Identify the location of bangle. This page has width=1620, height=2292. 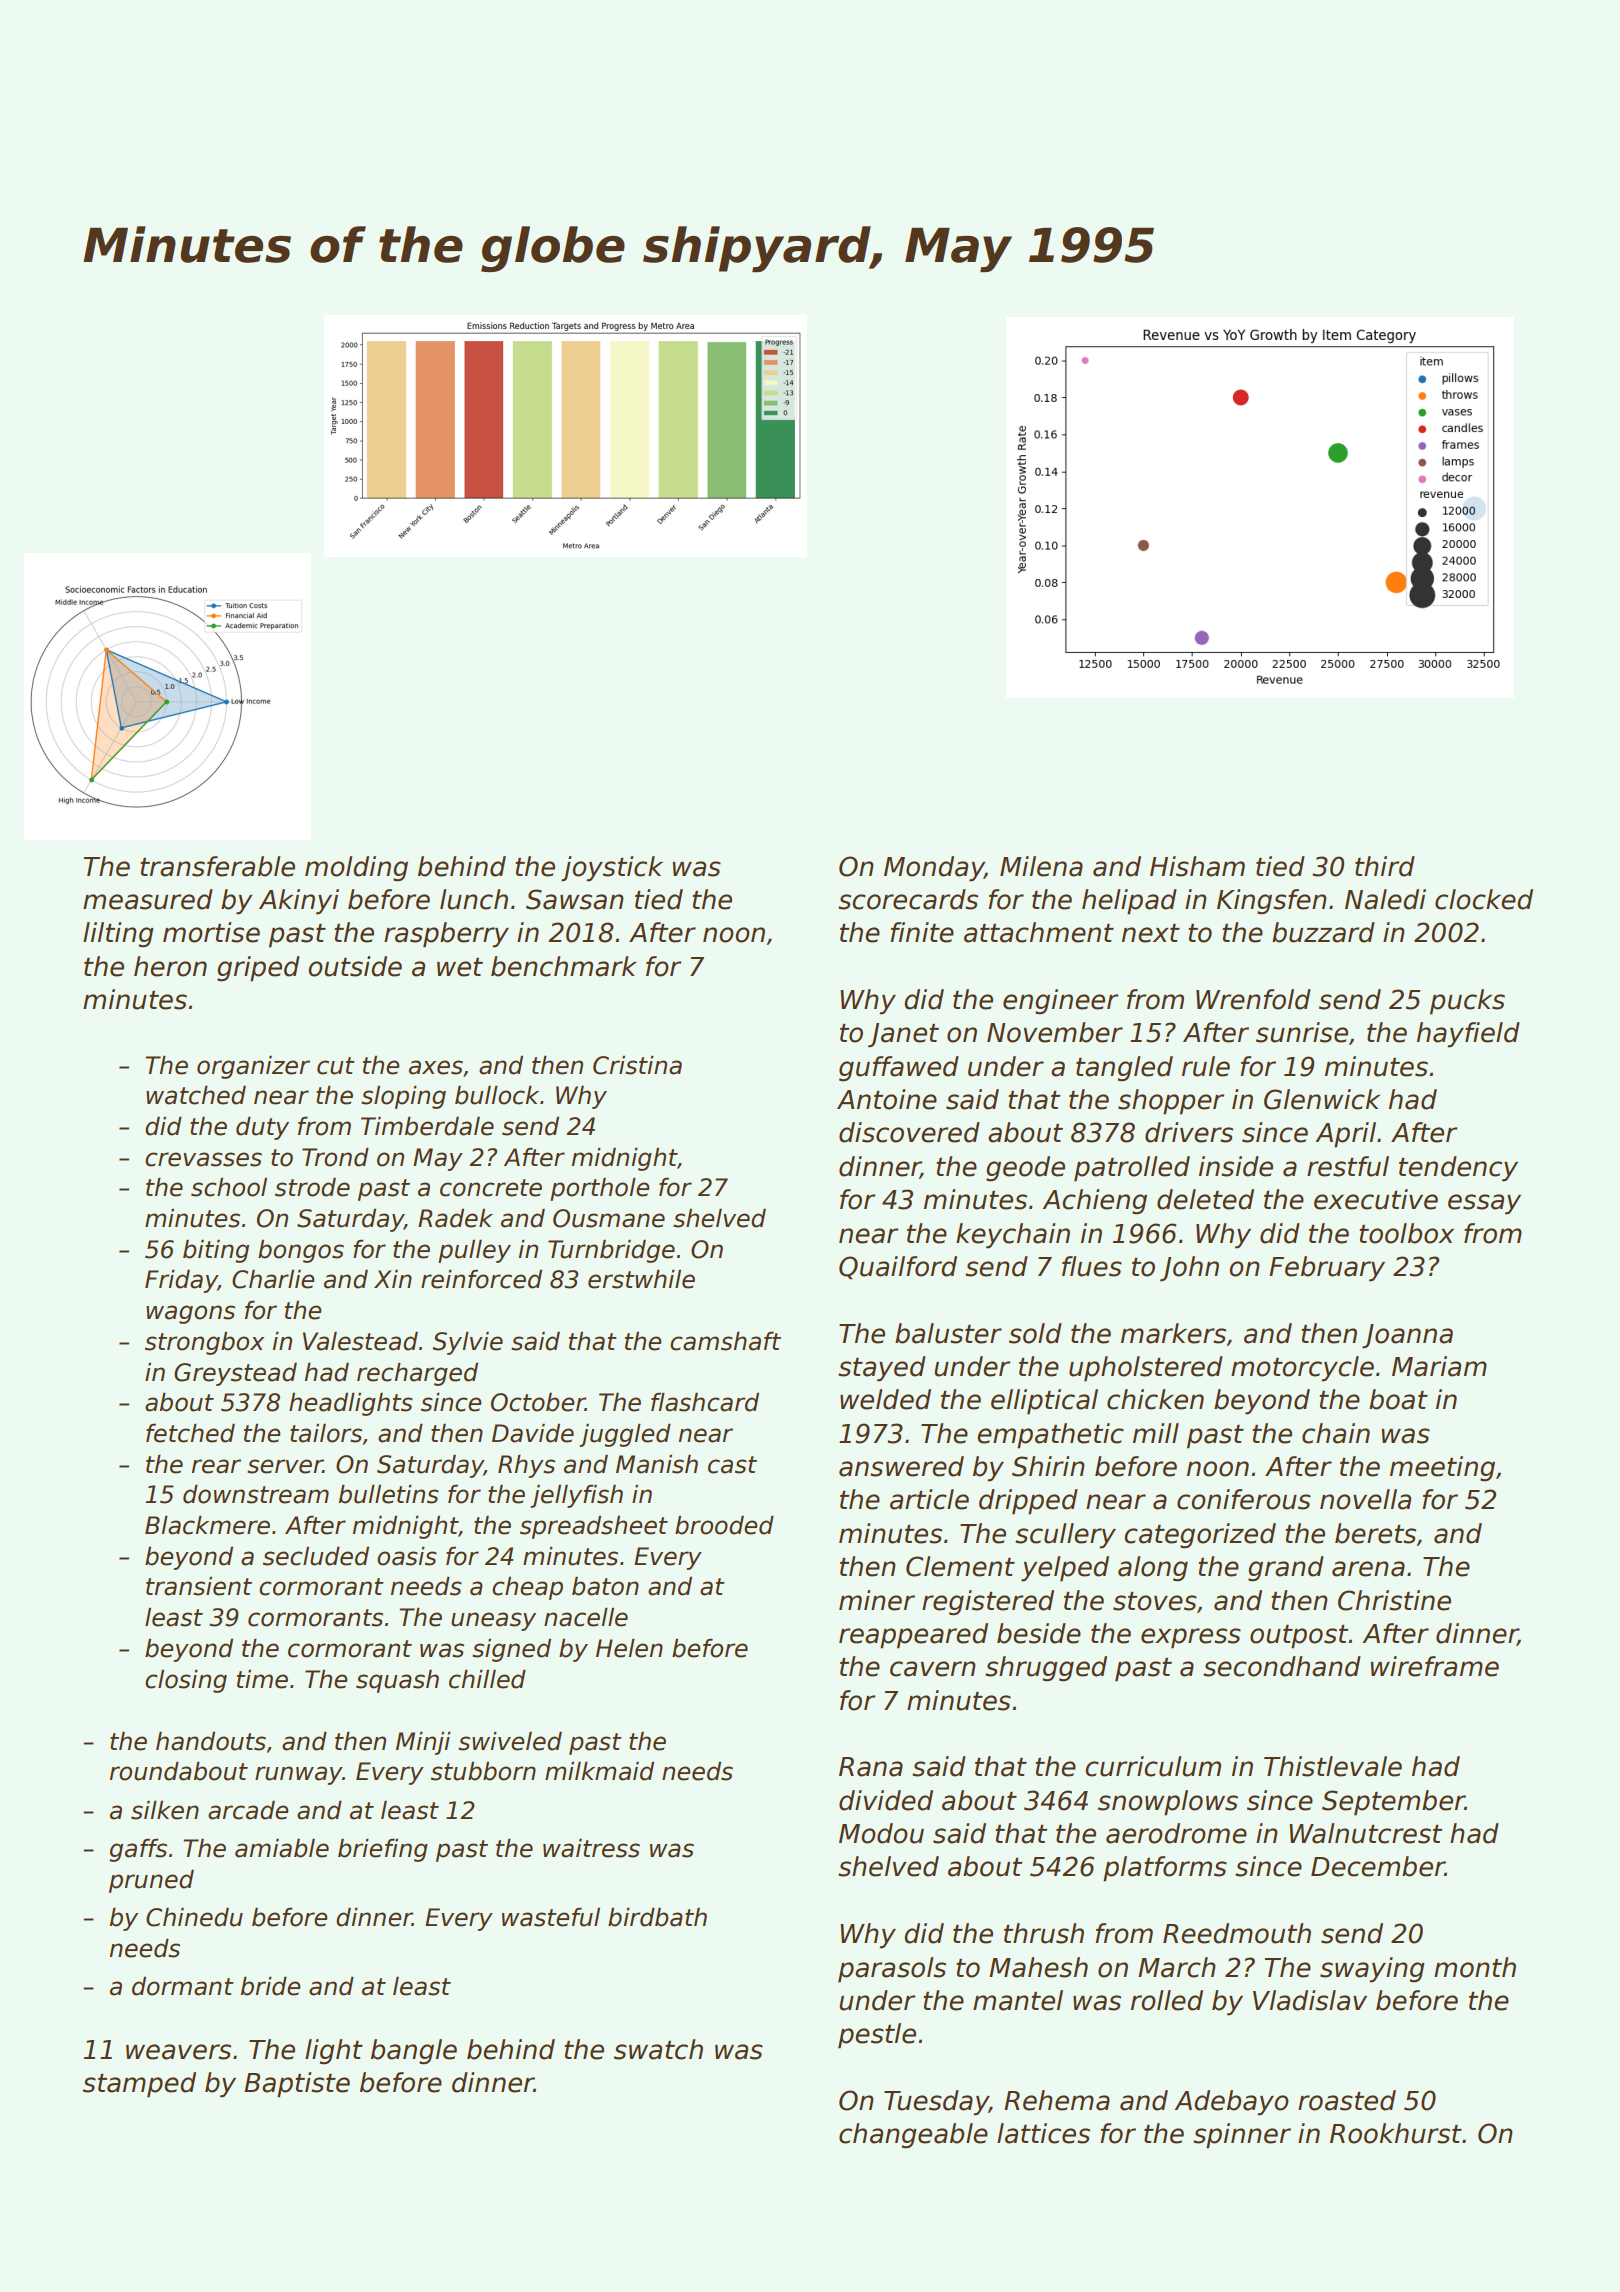
(414, 2052).
